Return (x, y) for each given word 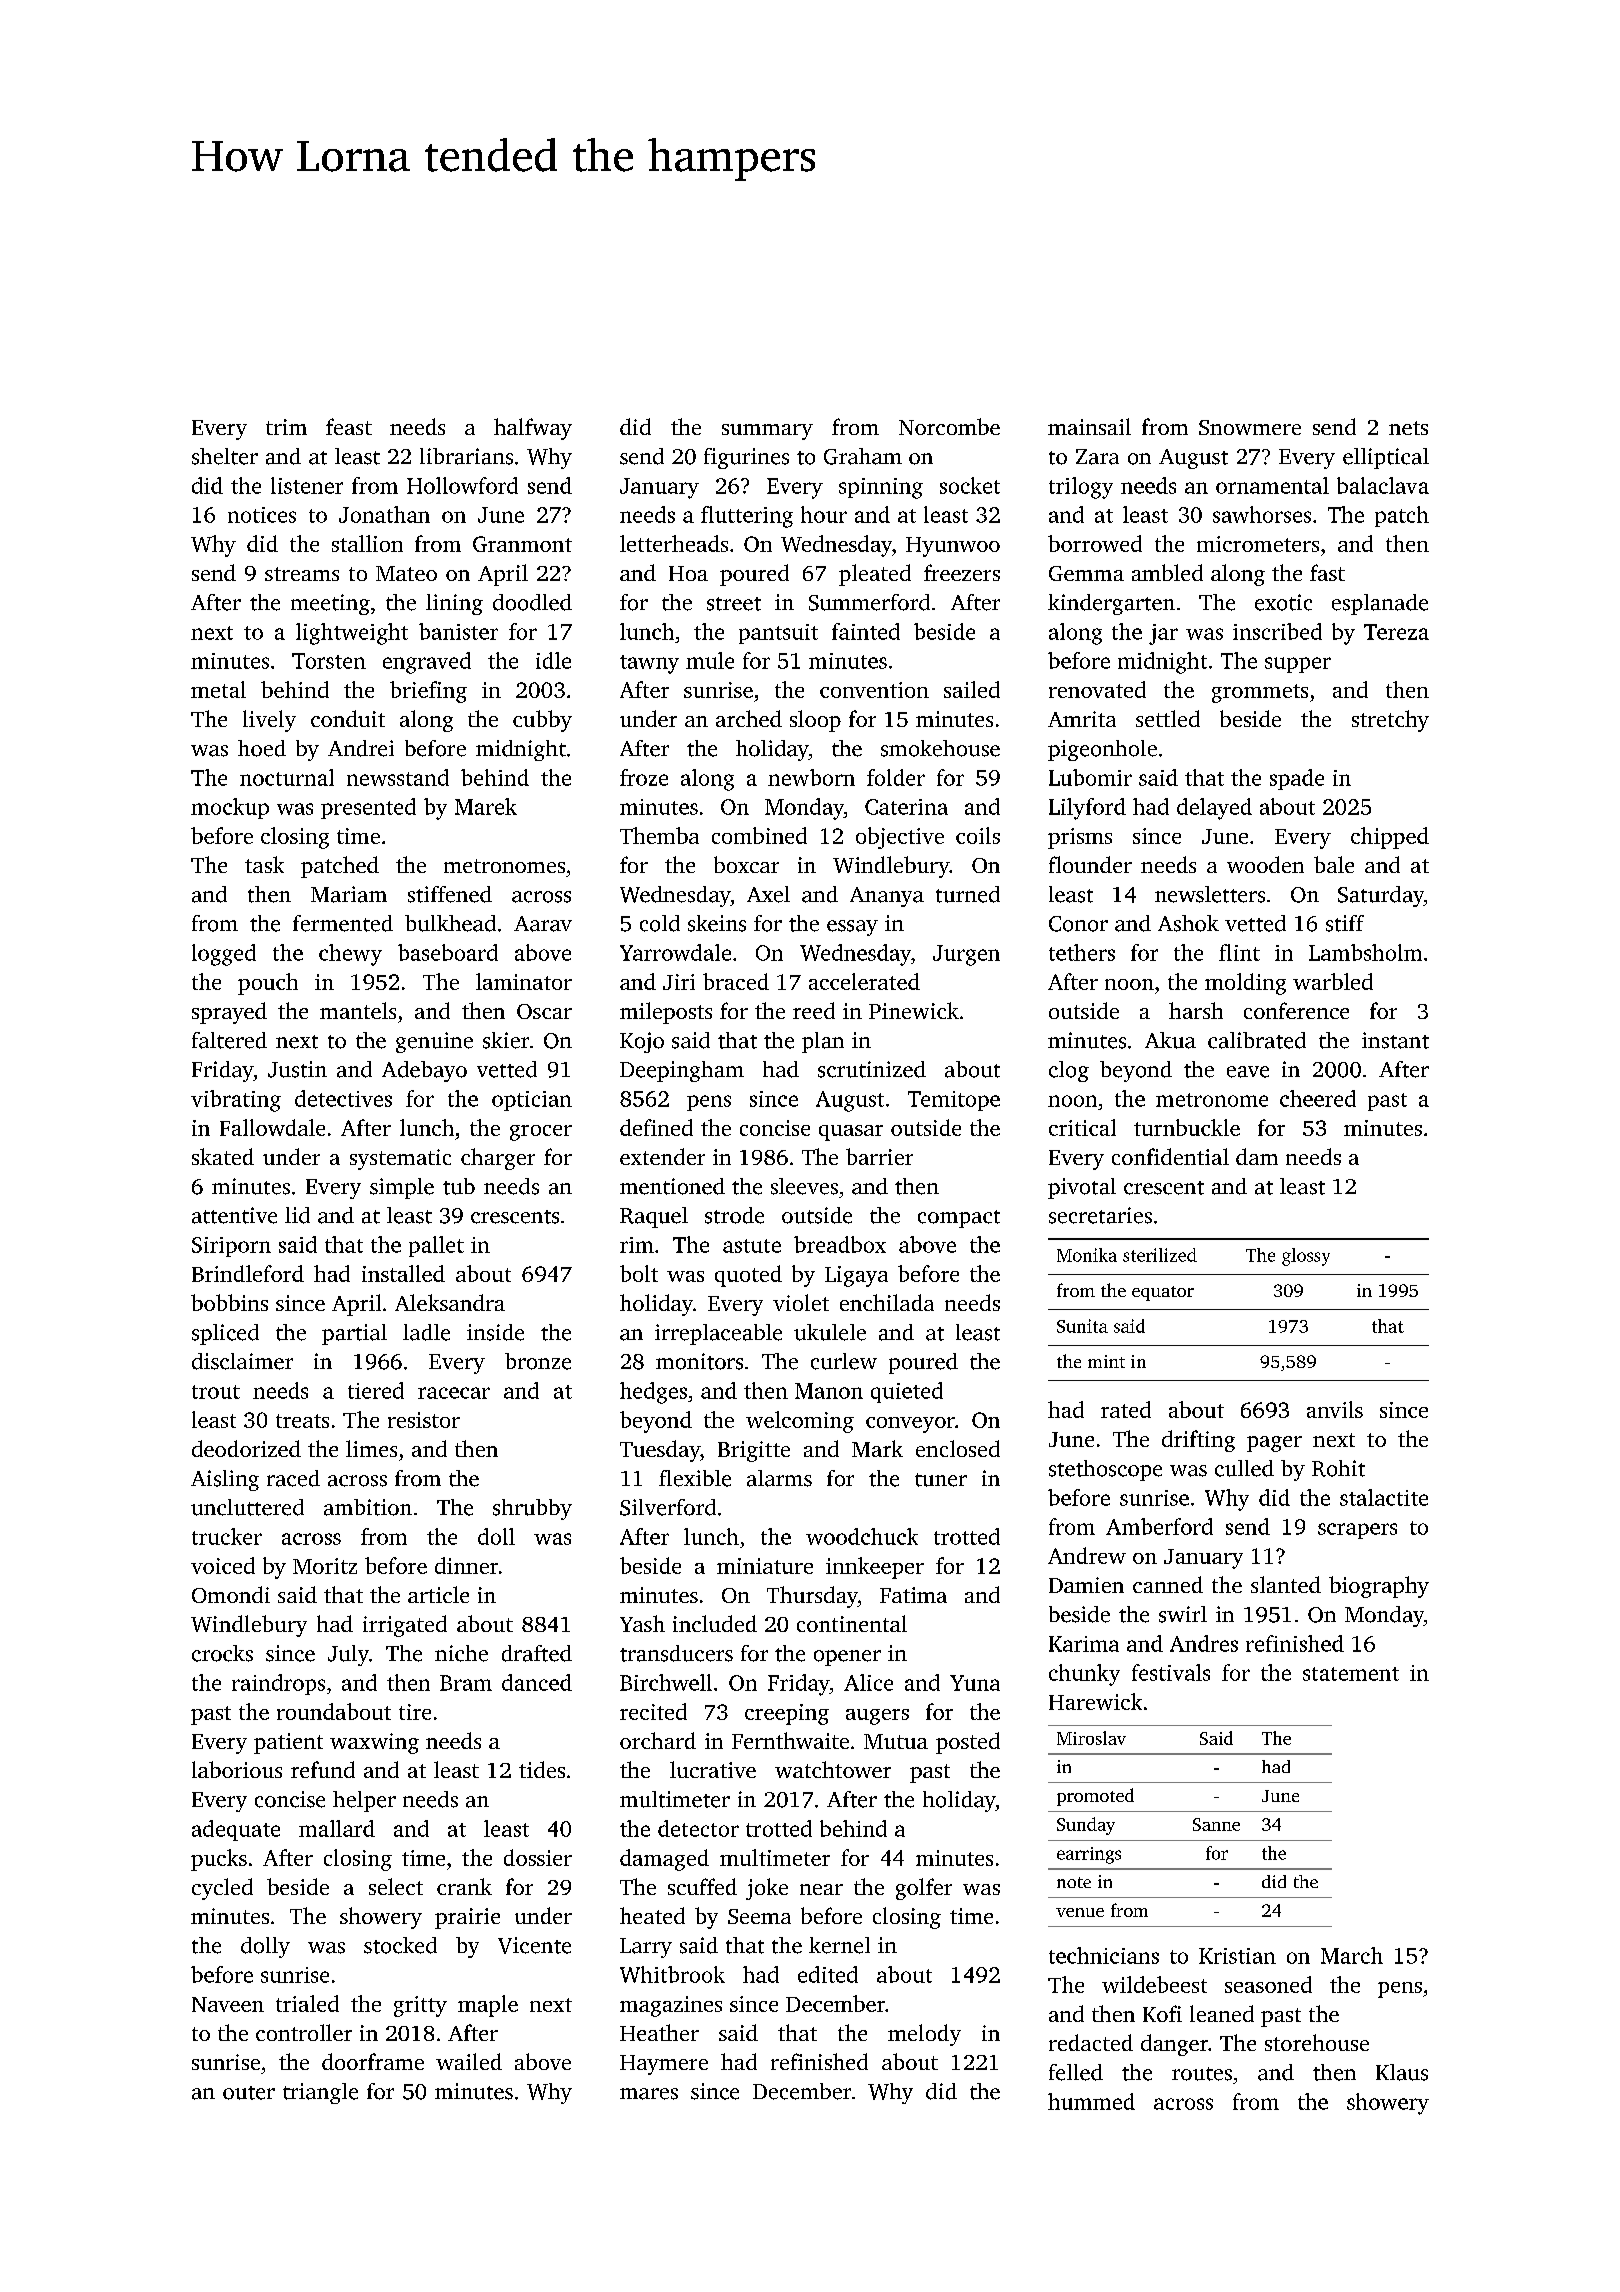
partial (354, 1334)
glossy (1306, 1257)
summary (767, 432)
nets (1408, 428)
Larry (646, 1948)
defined (656, 1127)
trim (286, 427)
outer (249, 2093)
